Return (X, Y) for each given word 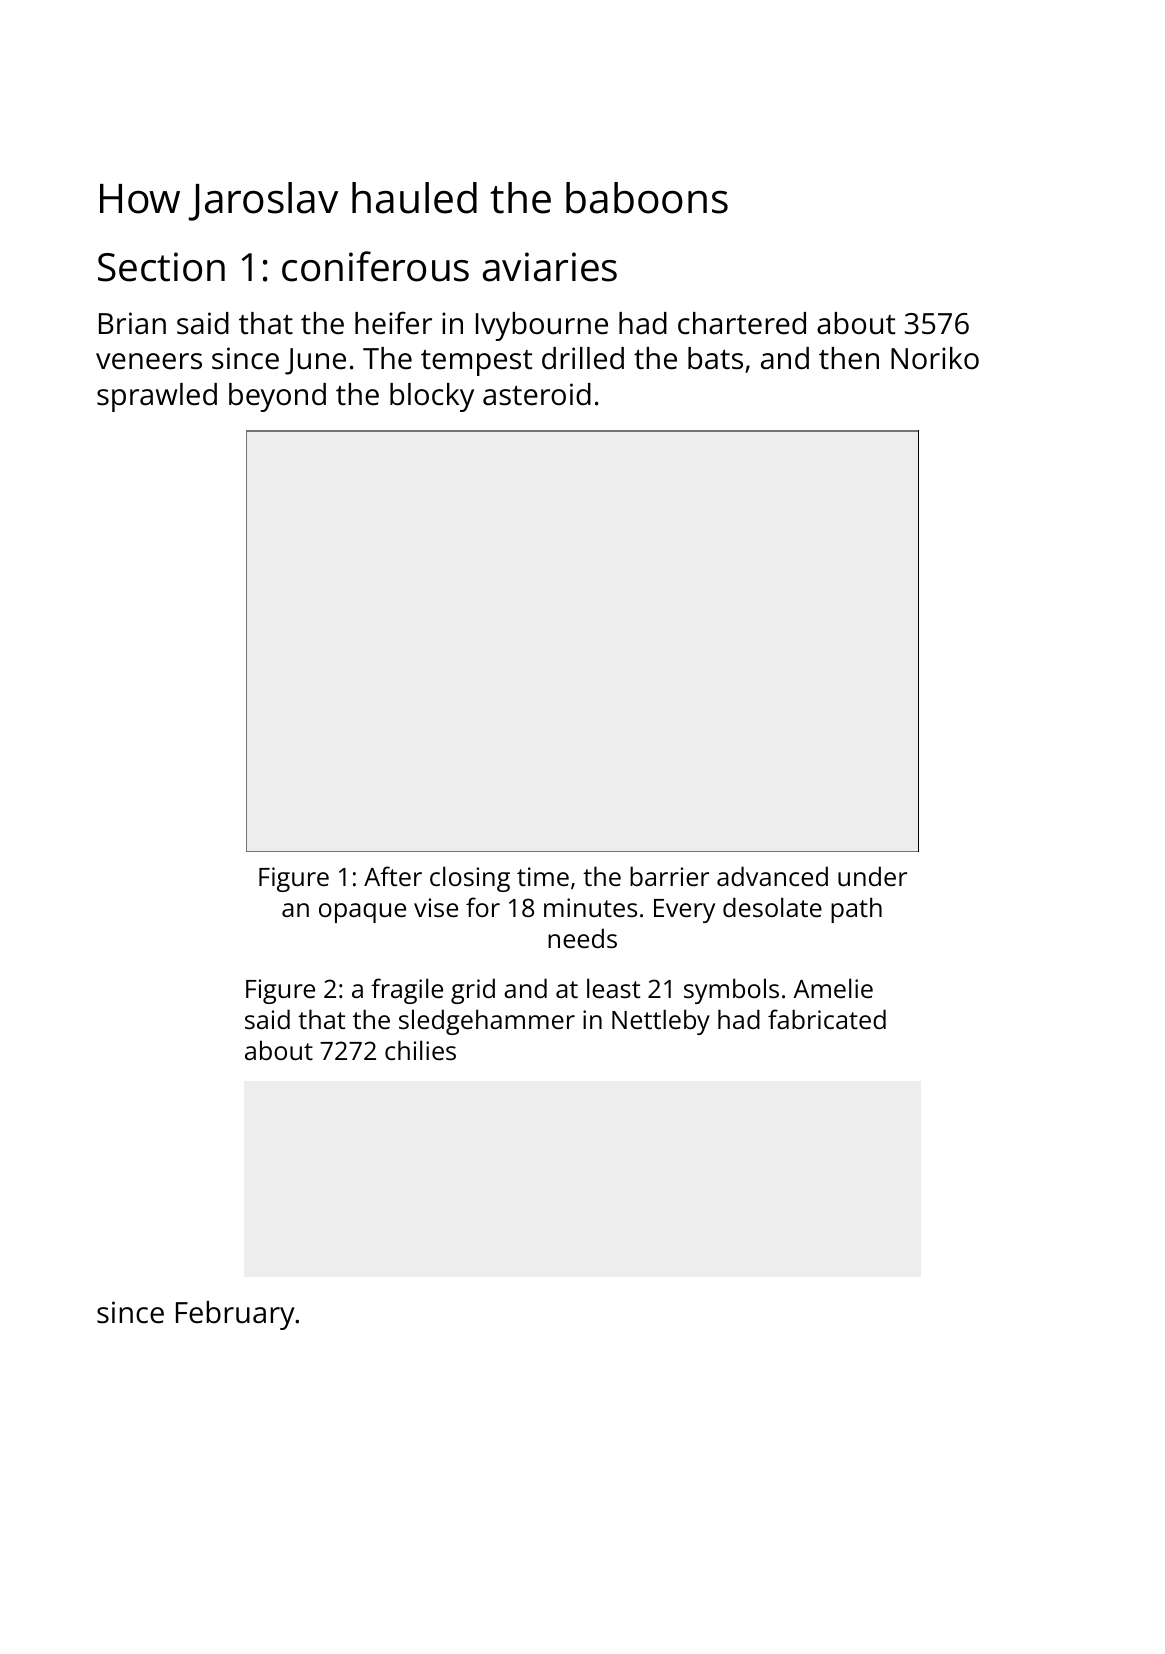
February (235, 1315)
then (849, 358)
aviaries (550, 267)
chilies (420, 1050)
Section (161, 267)
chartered (742, 323)
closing (470, 879)
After (393, 876)
